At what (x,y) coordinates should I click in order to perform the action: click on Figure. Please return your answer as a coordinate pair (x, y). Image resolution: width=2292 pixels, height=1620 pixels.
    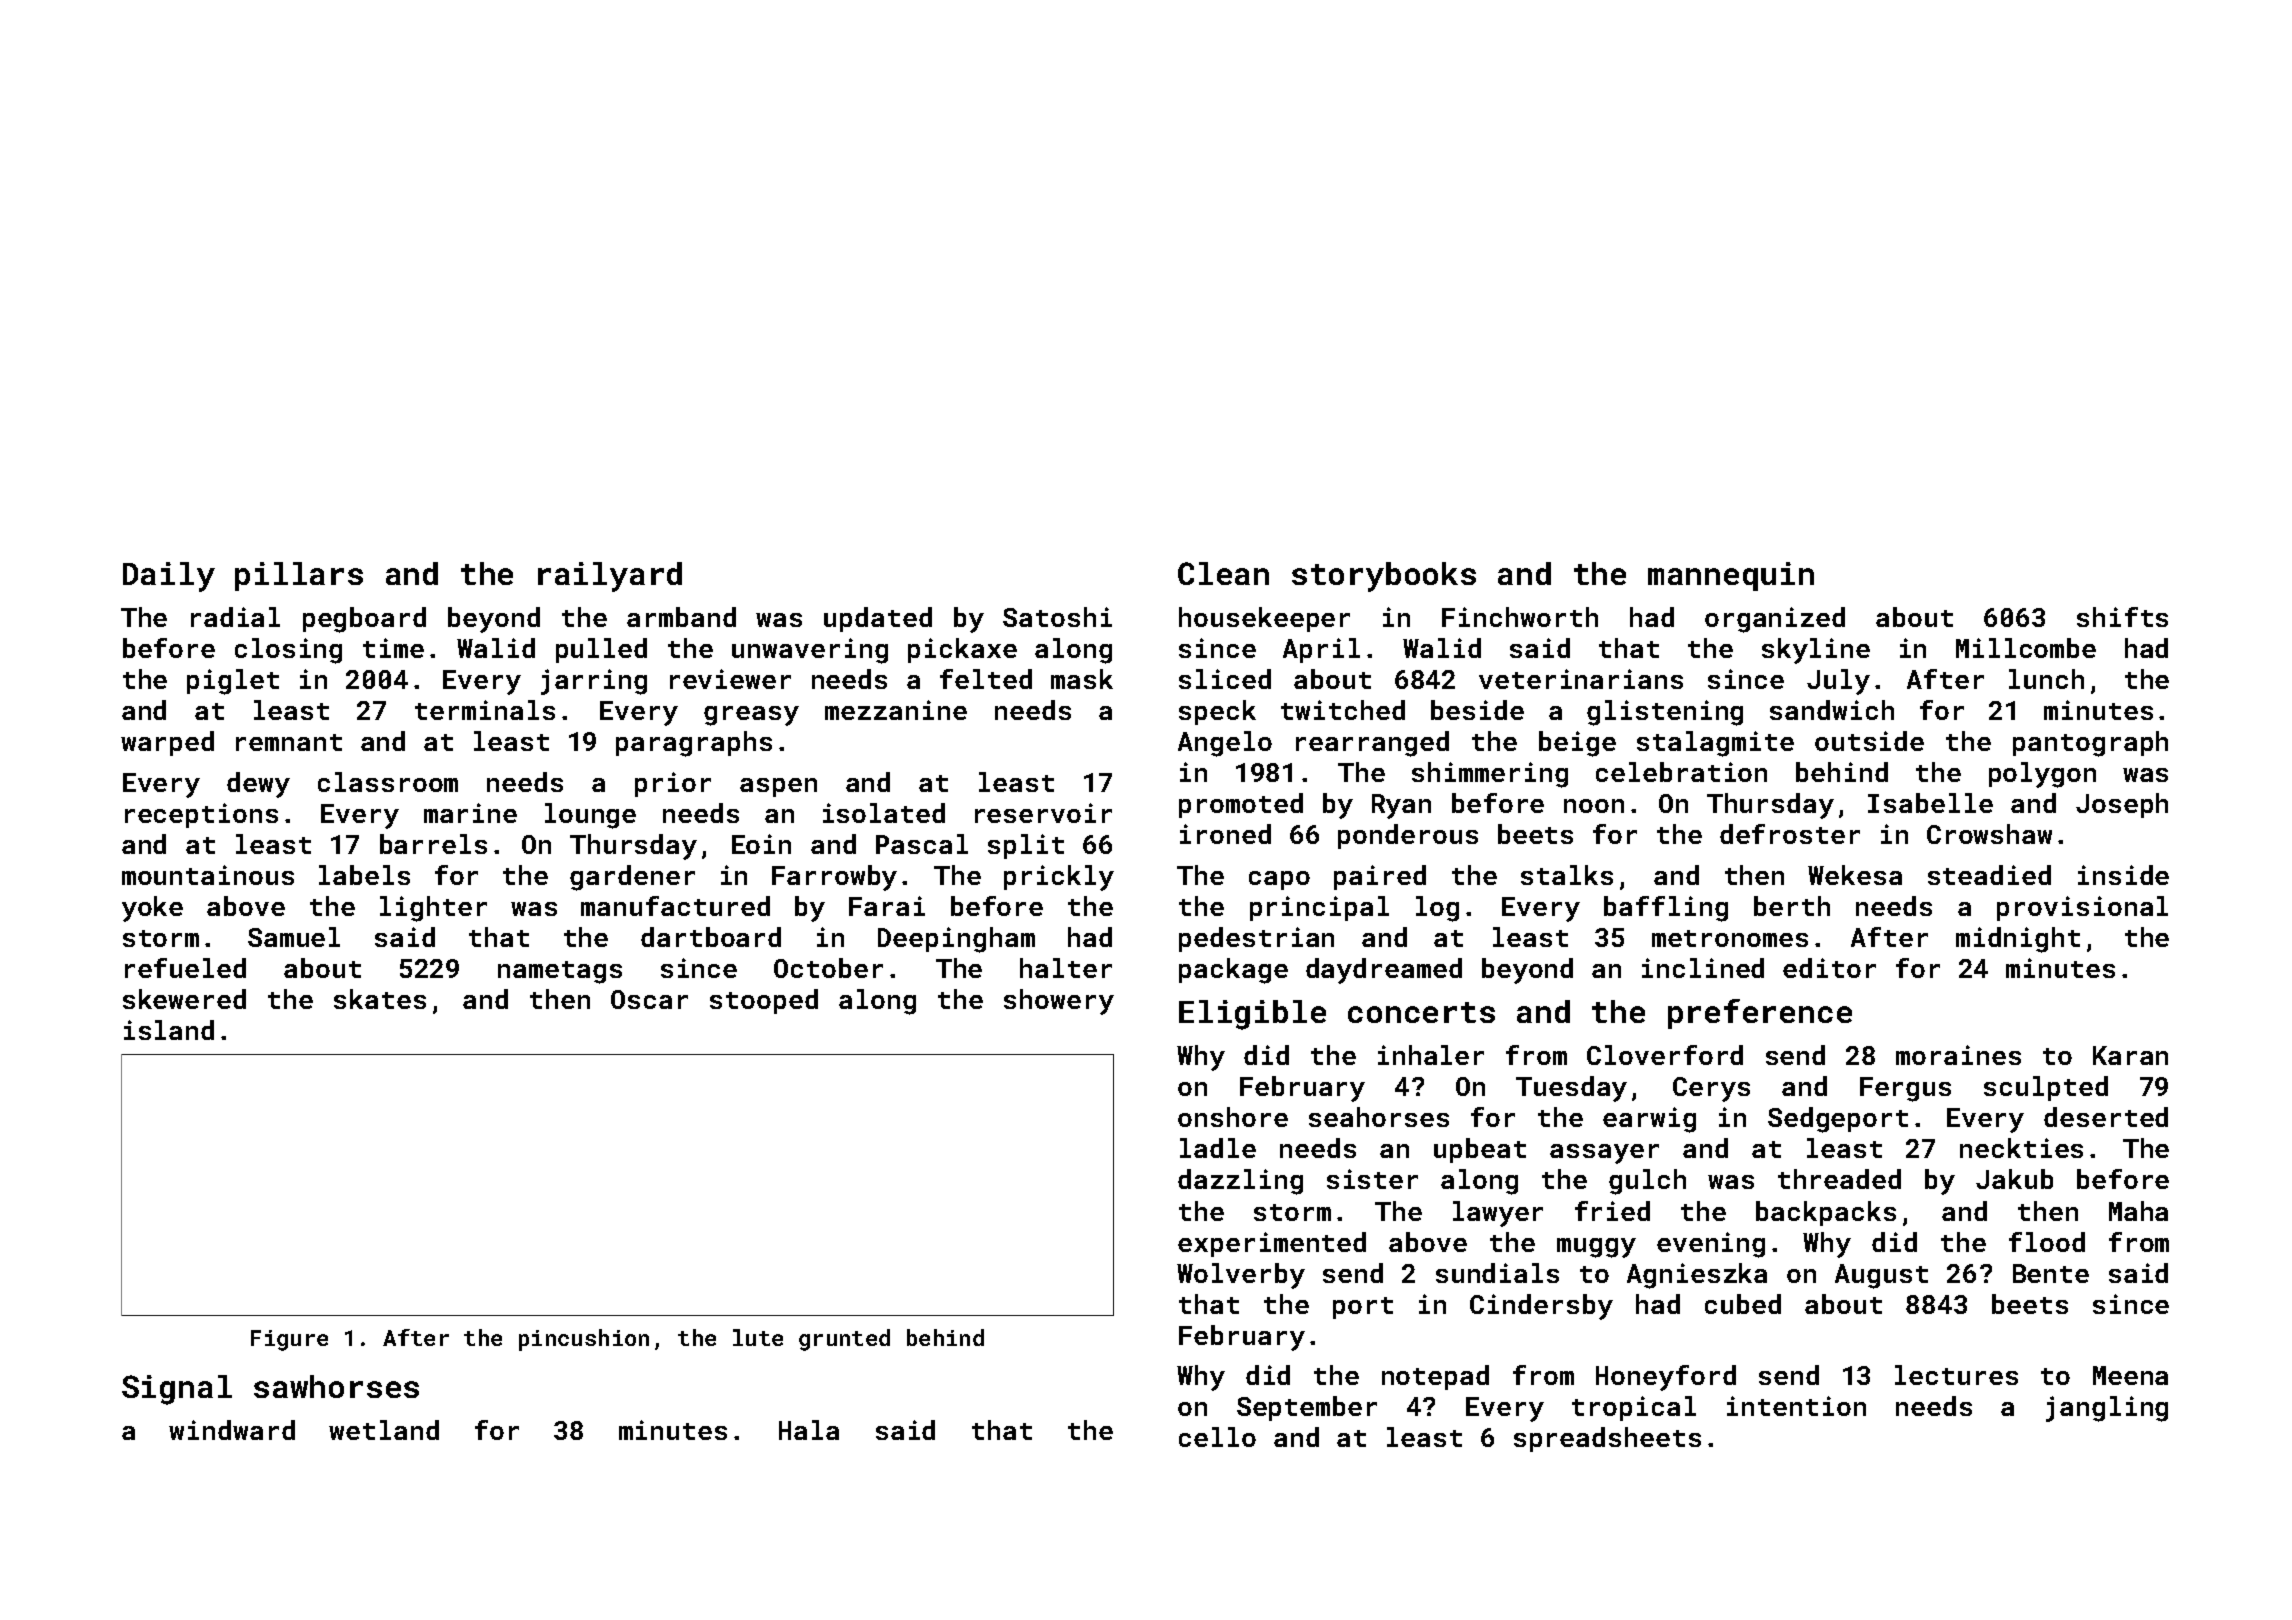
    Looking at the image, I should click on (289, 1340).
